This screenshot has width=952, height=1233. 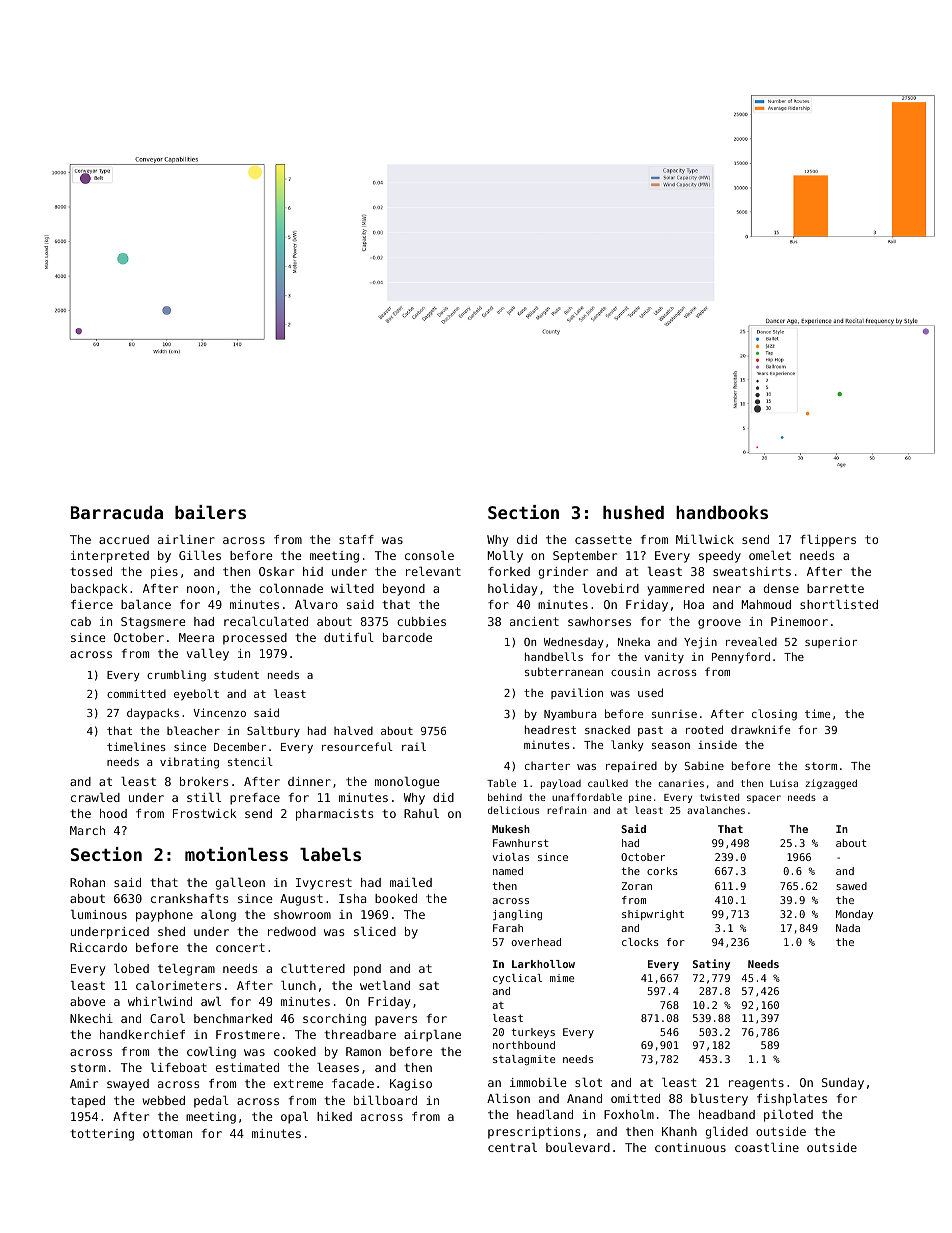 I want to click on student, so click(x=236, y=674).
